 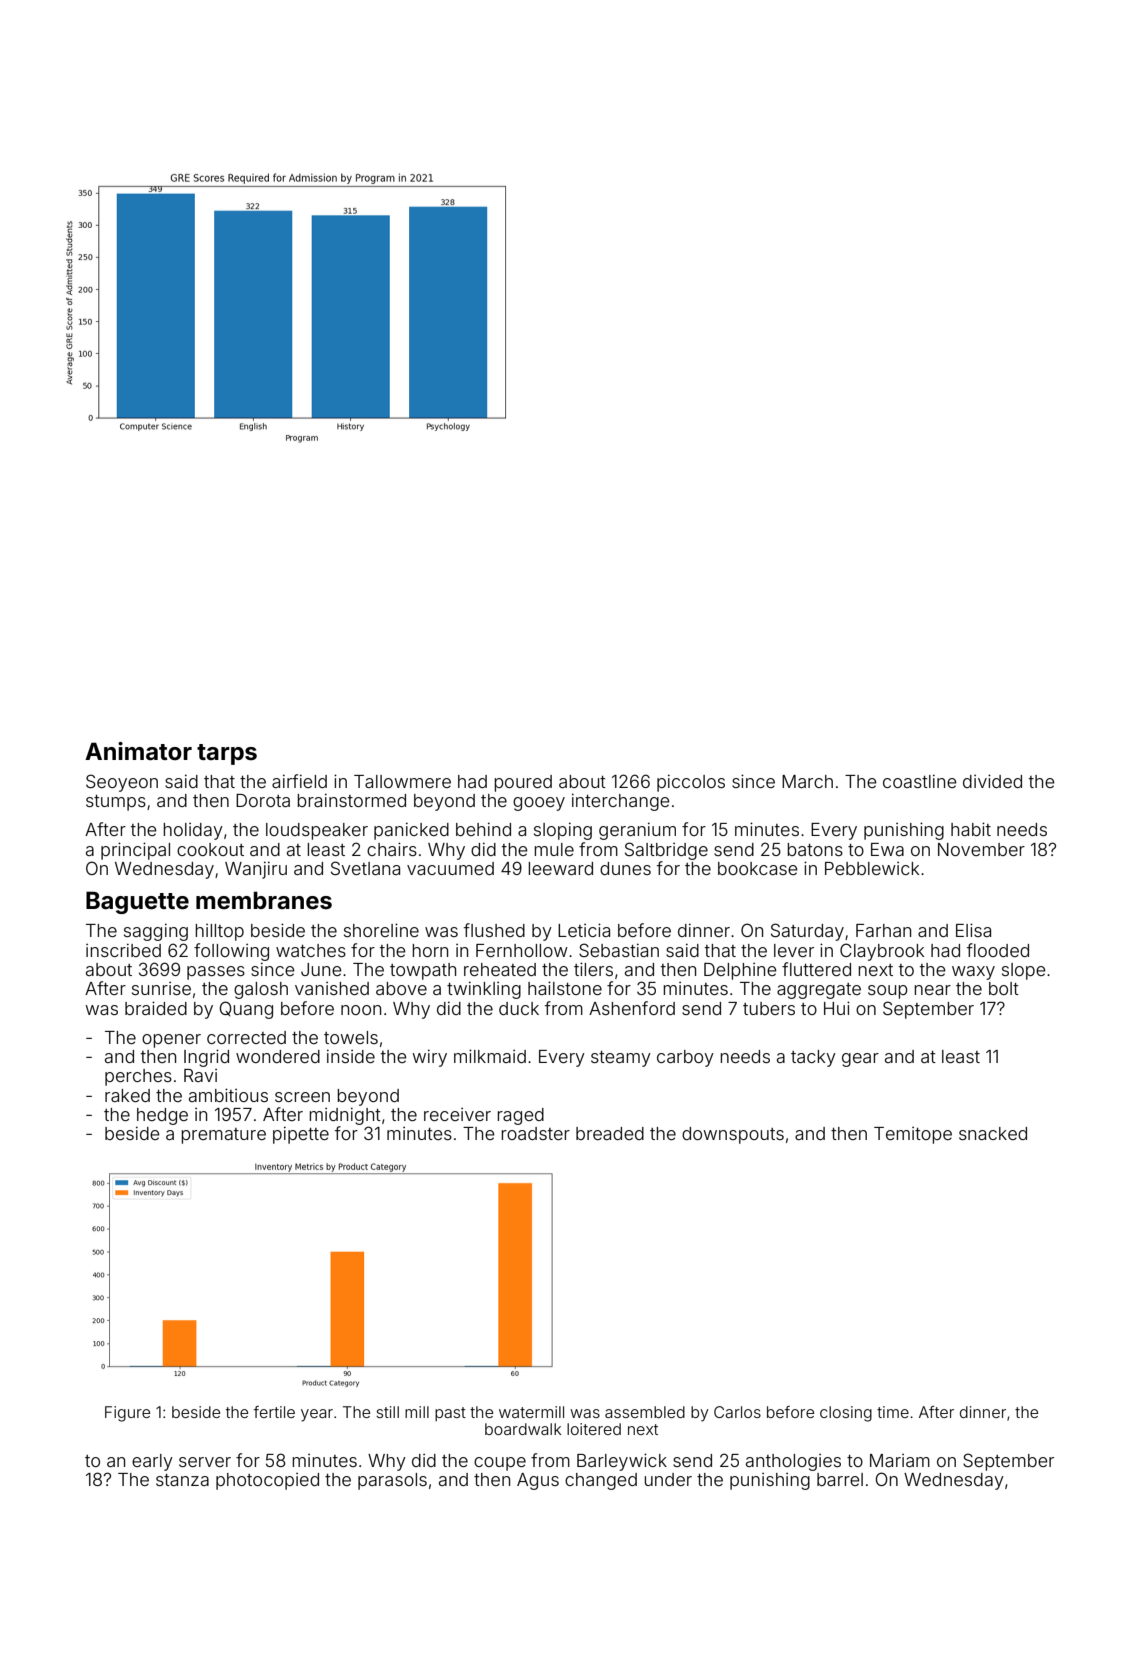 What do you see at coordinates (685, 1058) in the screenshot?
I see `carboy` at bounding box center [685, 1058].
